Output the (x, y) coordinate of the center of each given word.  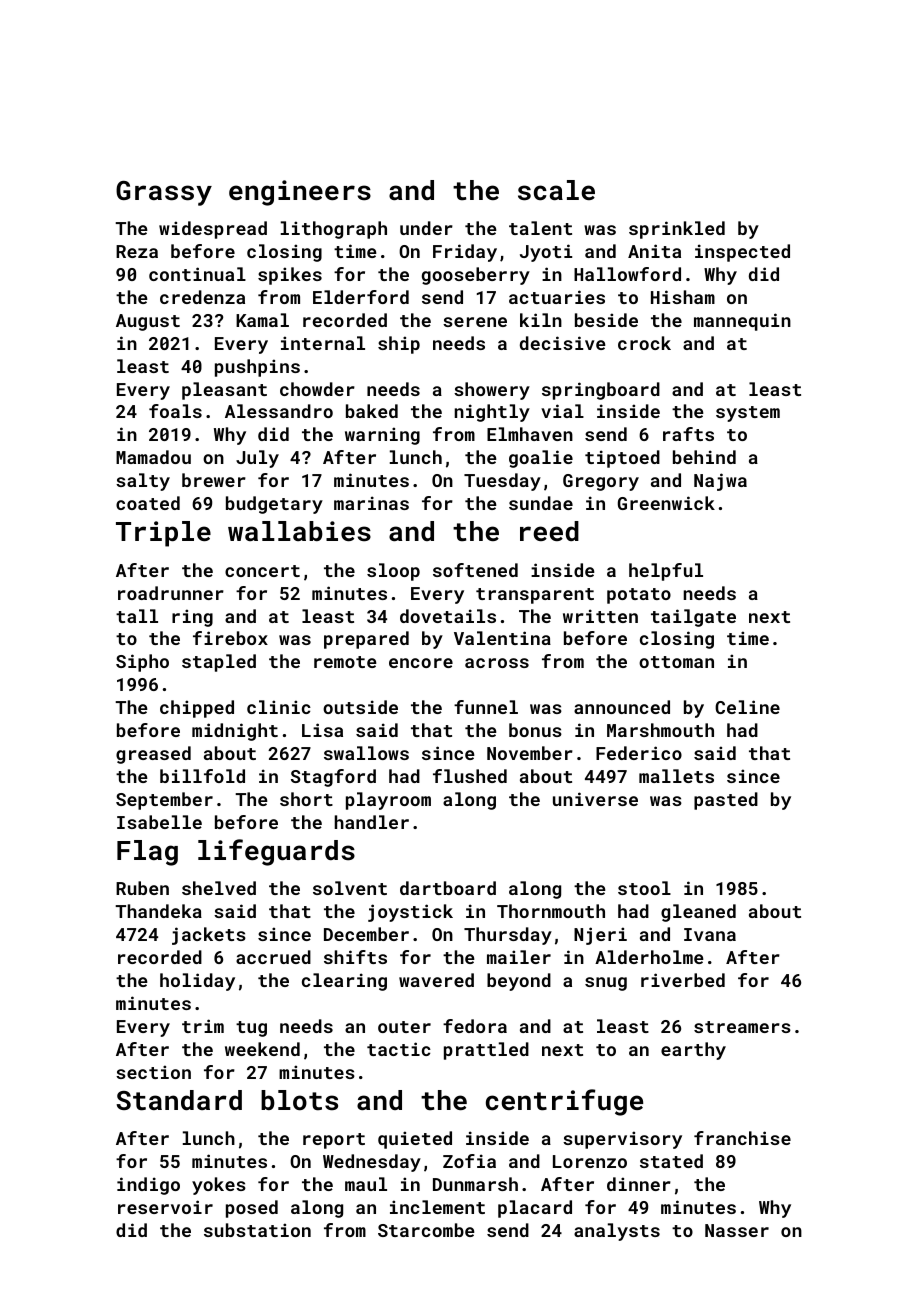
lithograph (334, 230)
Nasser (737, 1230)
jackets (209, 936)
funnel (486, 707)
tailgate (693, 618)
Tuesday (502, 482)
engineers (300, 193)
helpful (666, 572)
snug (606, 984)
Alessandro (279, 411)
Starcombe (426, 1230)
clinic (279, 707)
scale (556, 190)
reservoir (165, 1207)
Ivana (710, 934)
